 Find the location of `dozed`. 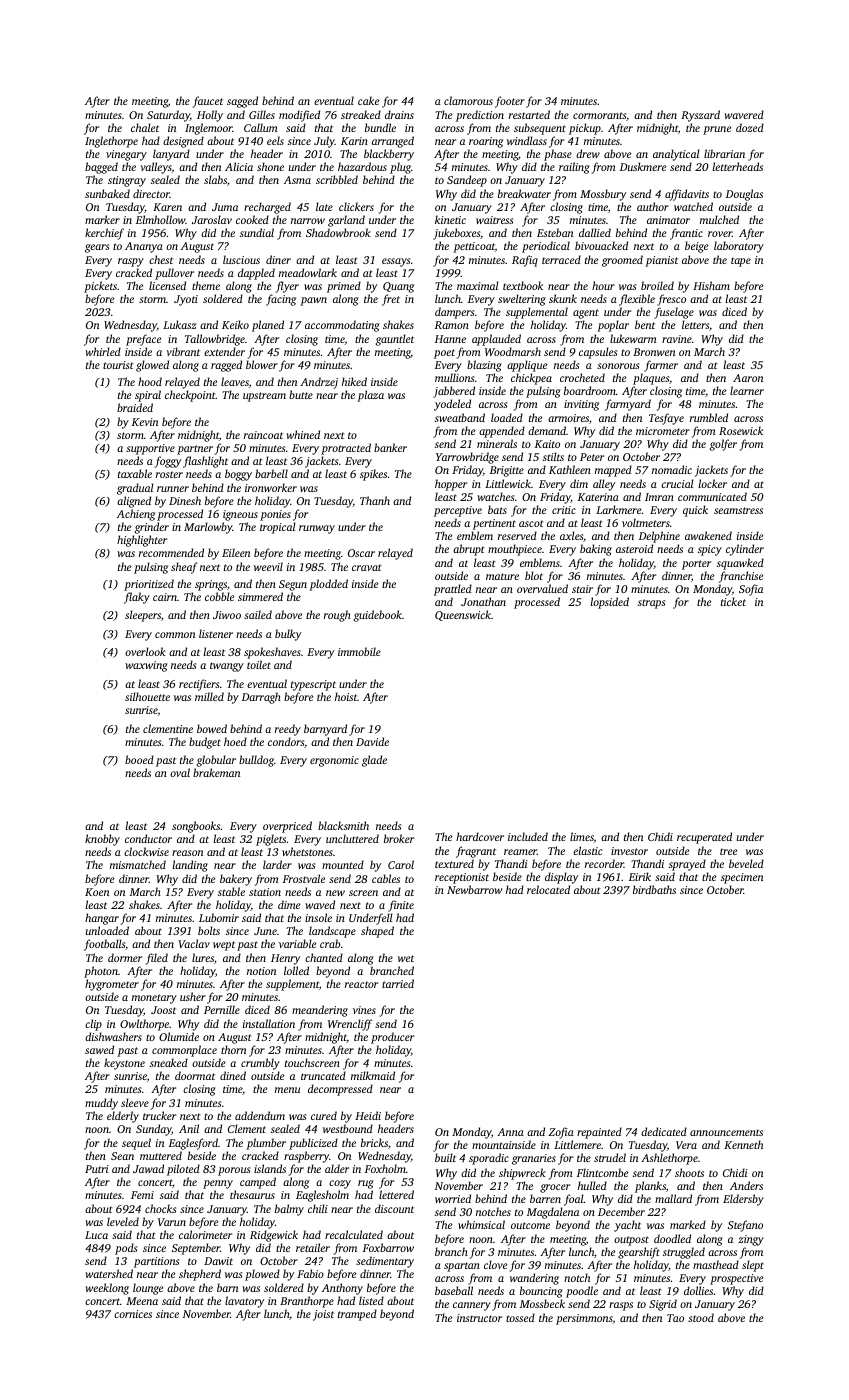

dozed is located at coordinates (750, 127).
